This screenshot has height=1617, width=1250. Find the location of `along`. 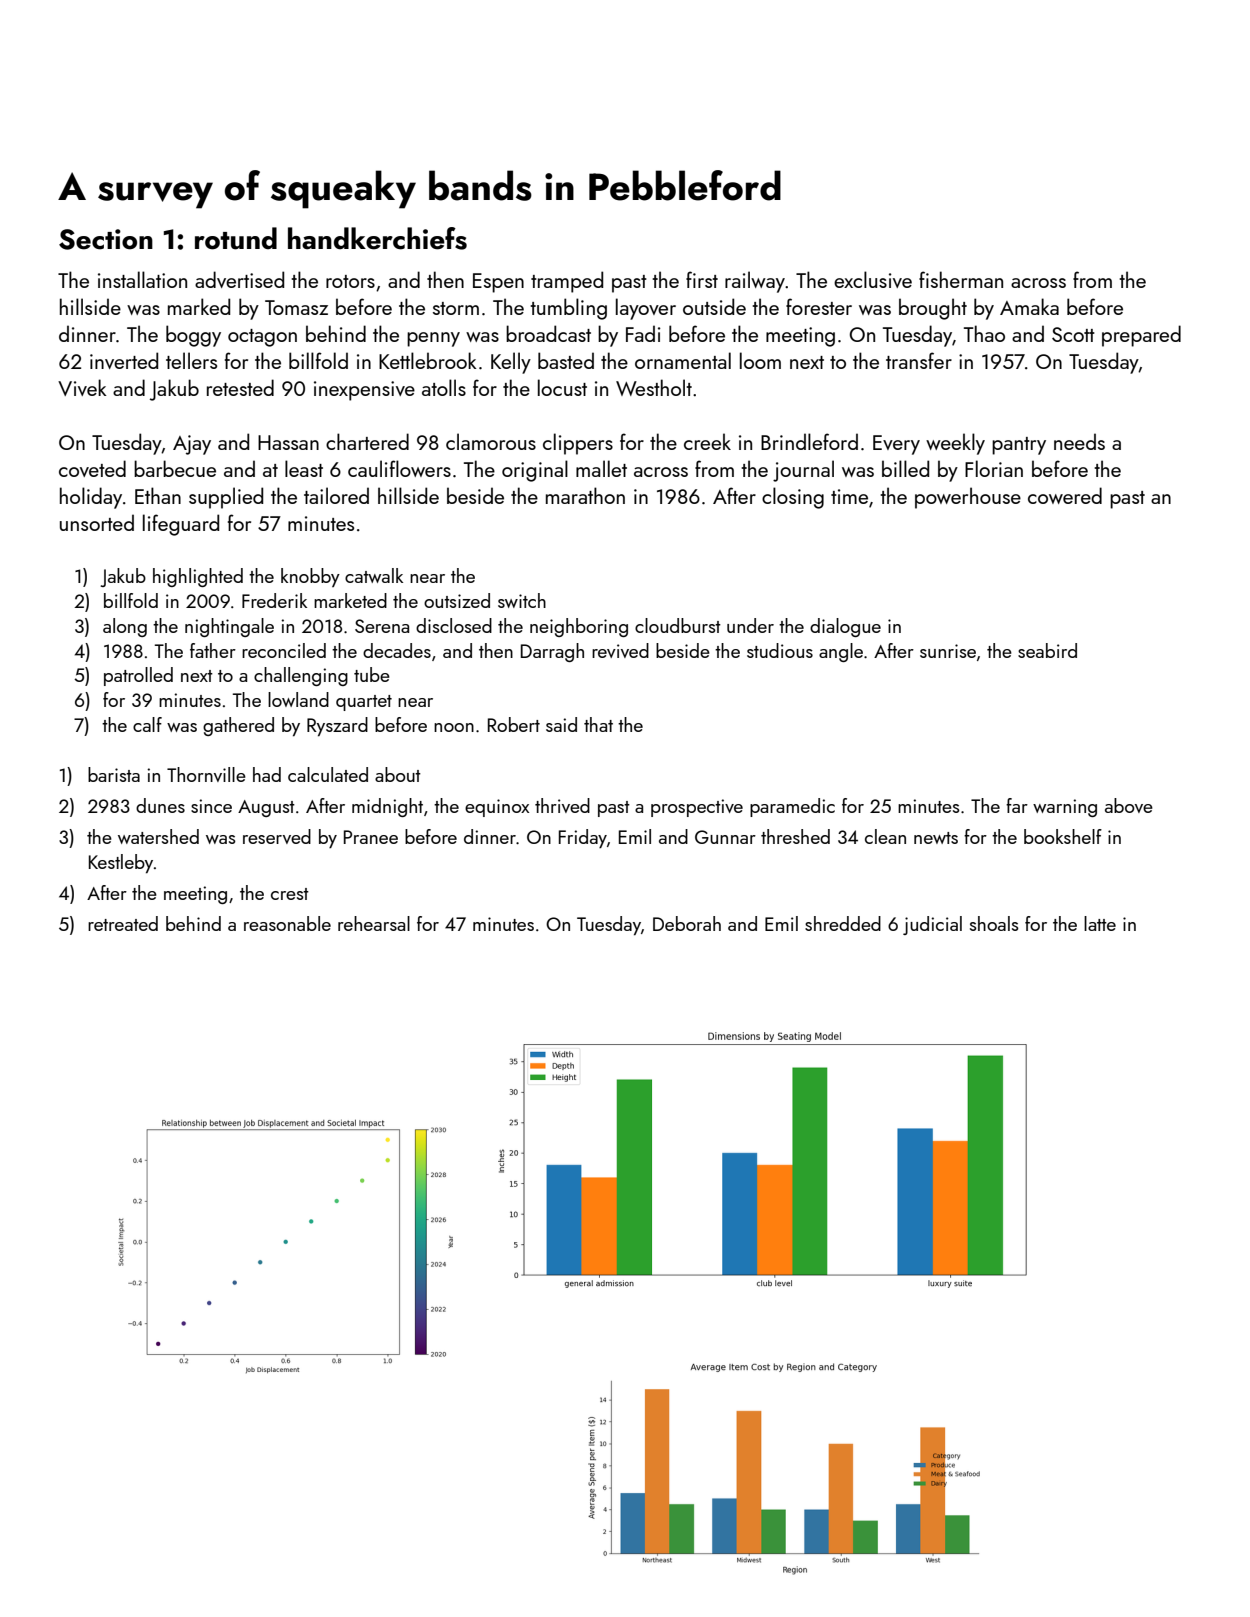

along is located at coordinates (125, 627).
